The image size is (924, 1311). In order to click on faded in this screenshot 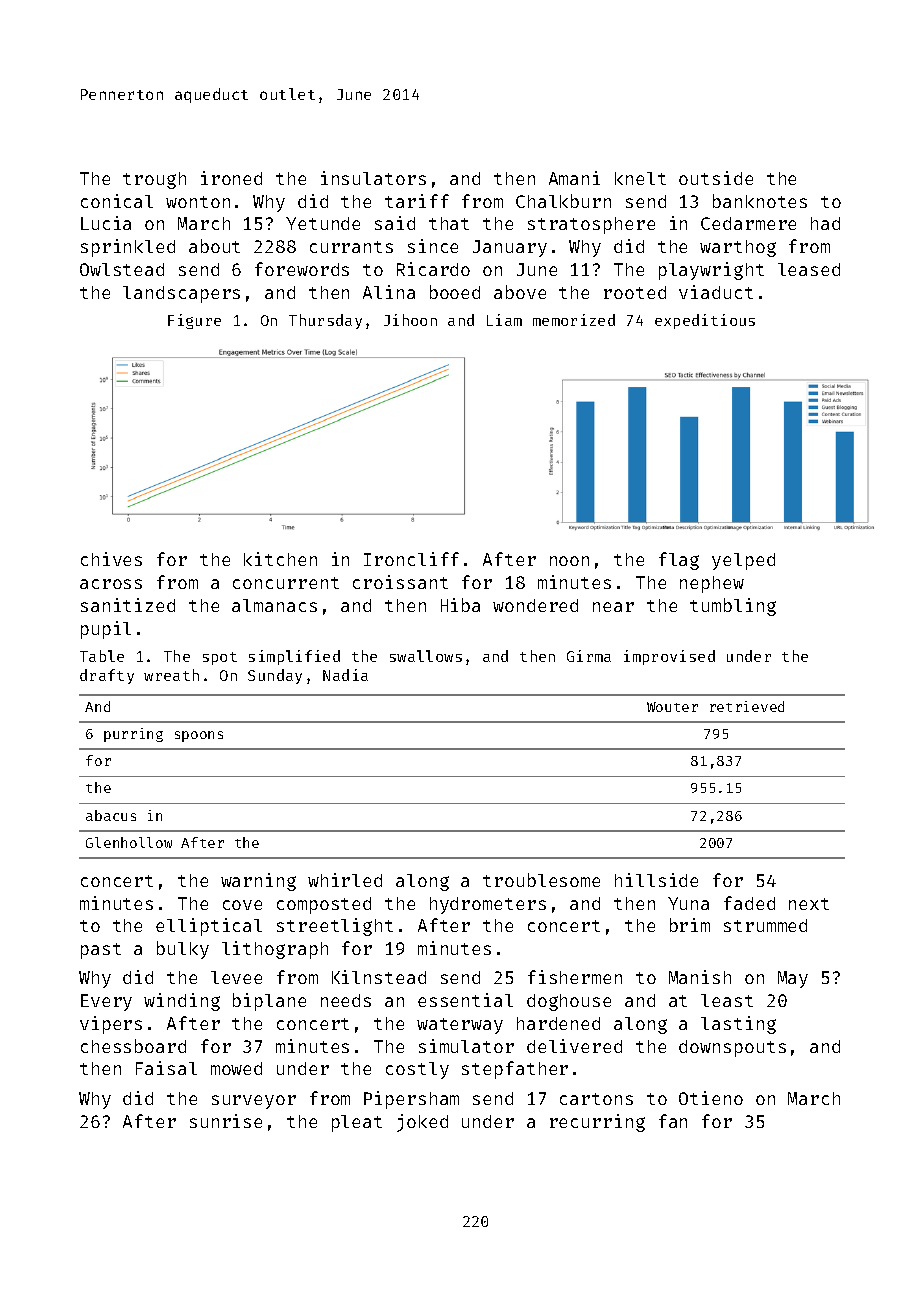, I will do `click(749, 903)`.
